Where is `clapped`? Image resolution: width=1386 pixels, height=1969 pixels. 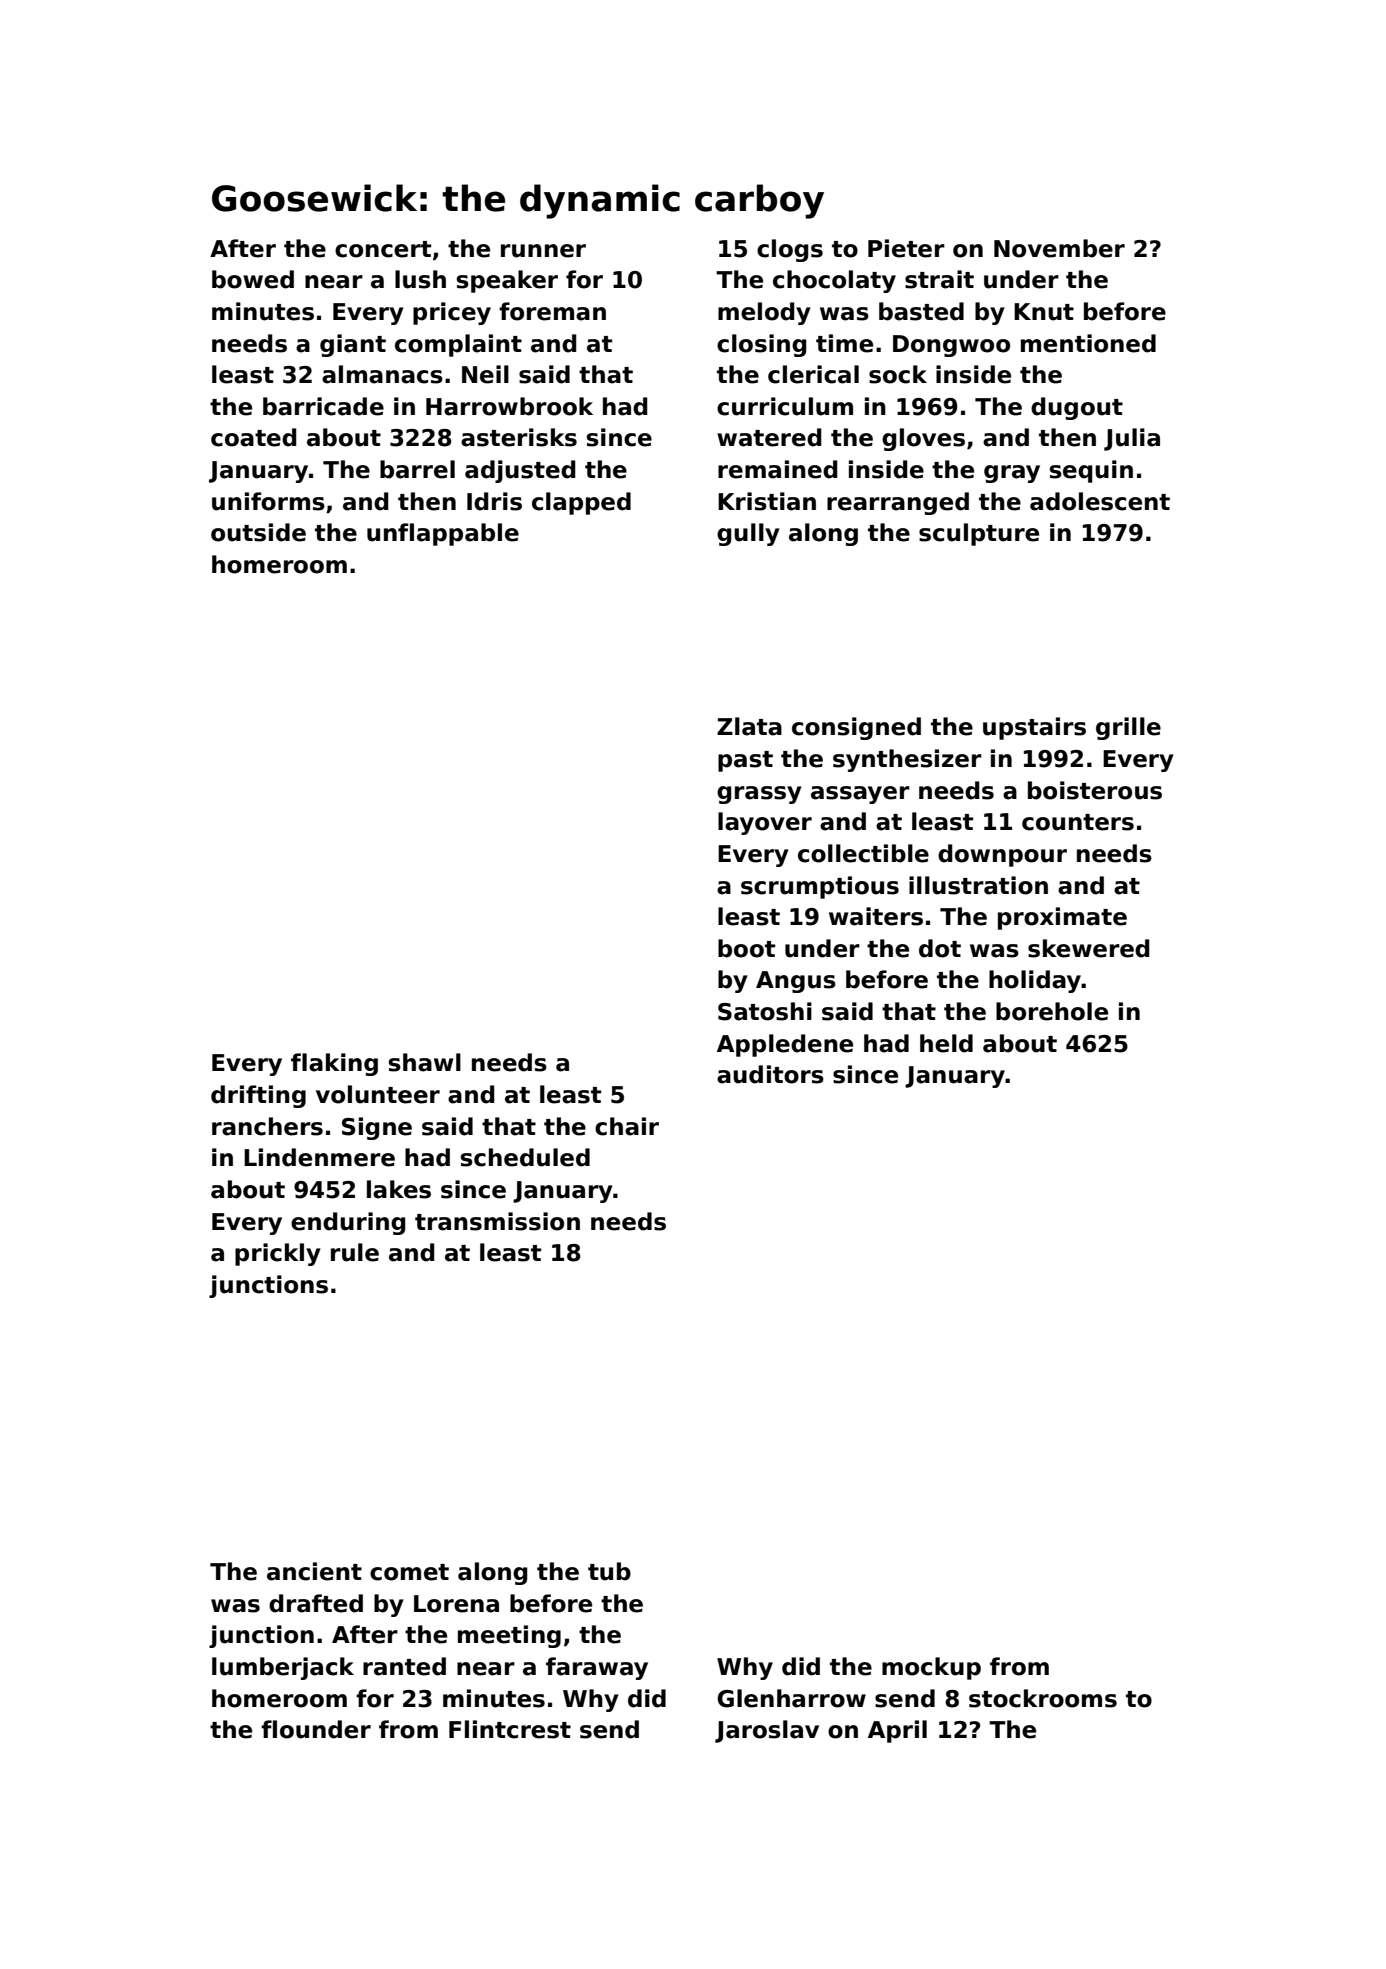
clapped is located at coordinates (581, 503).
